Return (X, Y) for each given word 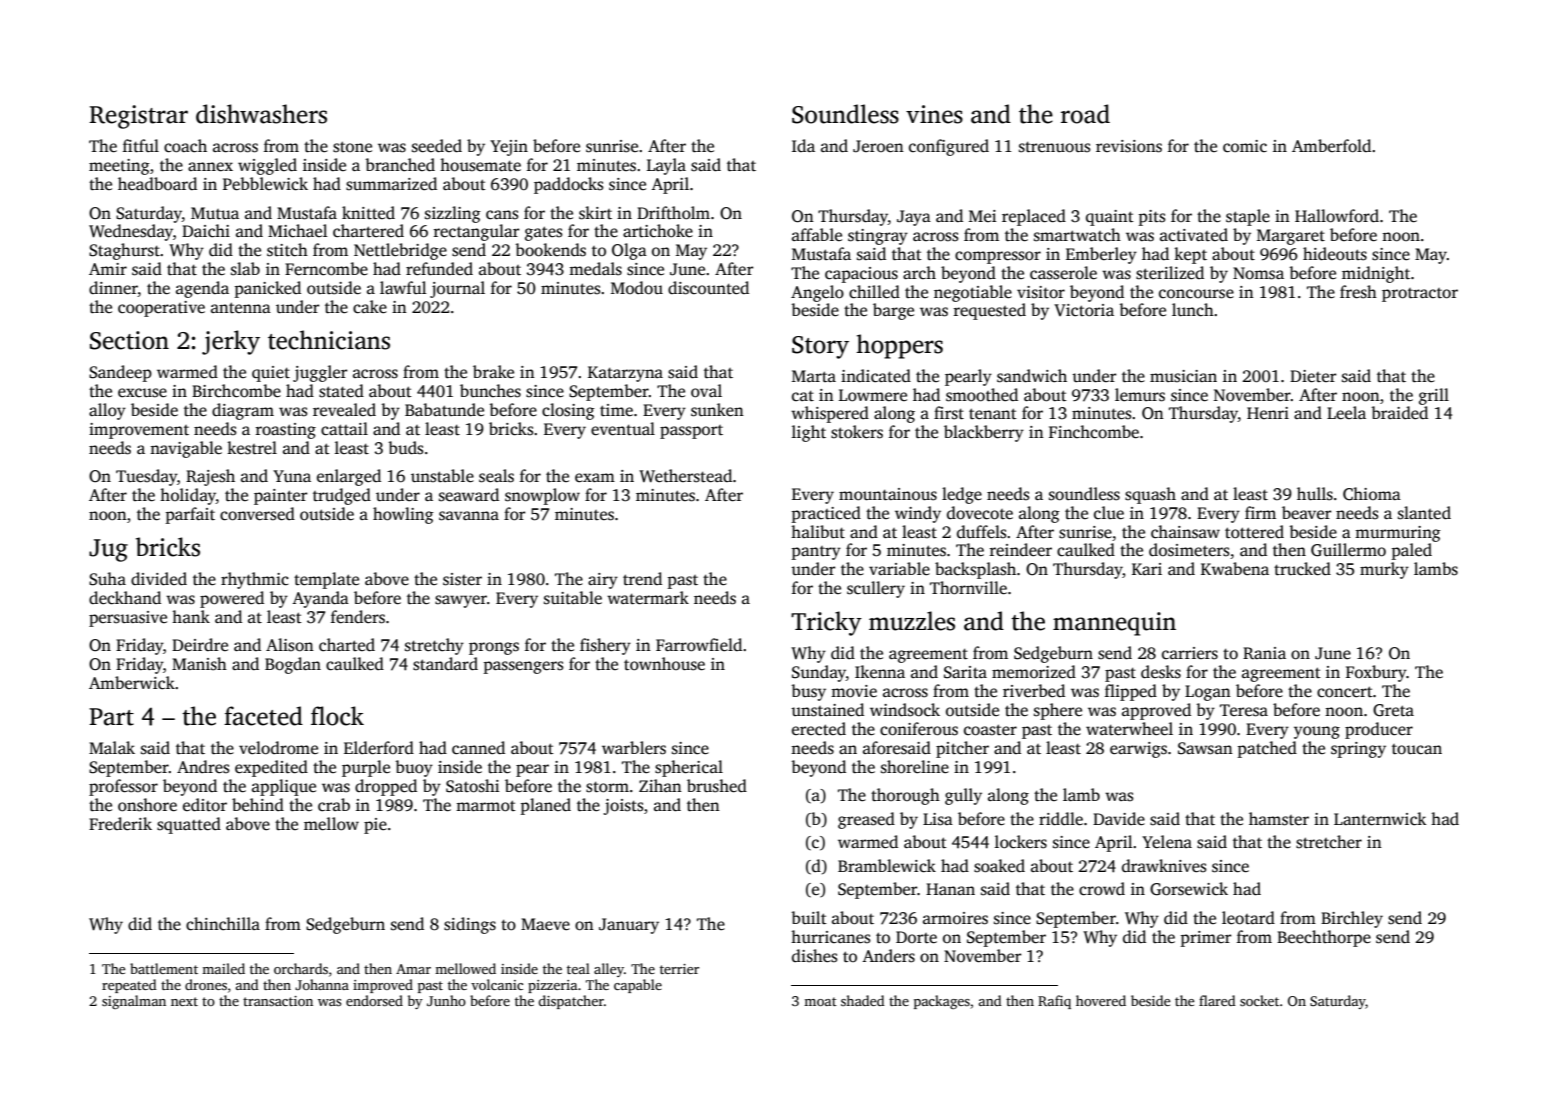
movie (854, 691)
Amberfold (1331, 146)
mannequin (1114, 624)
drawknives (1164, 866)
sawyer (461, 601)
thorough (905, 796)
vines (934, 114)
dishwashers (261, 114)
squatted (189, 825)
